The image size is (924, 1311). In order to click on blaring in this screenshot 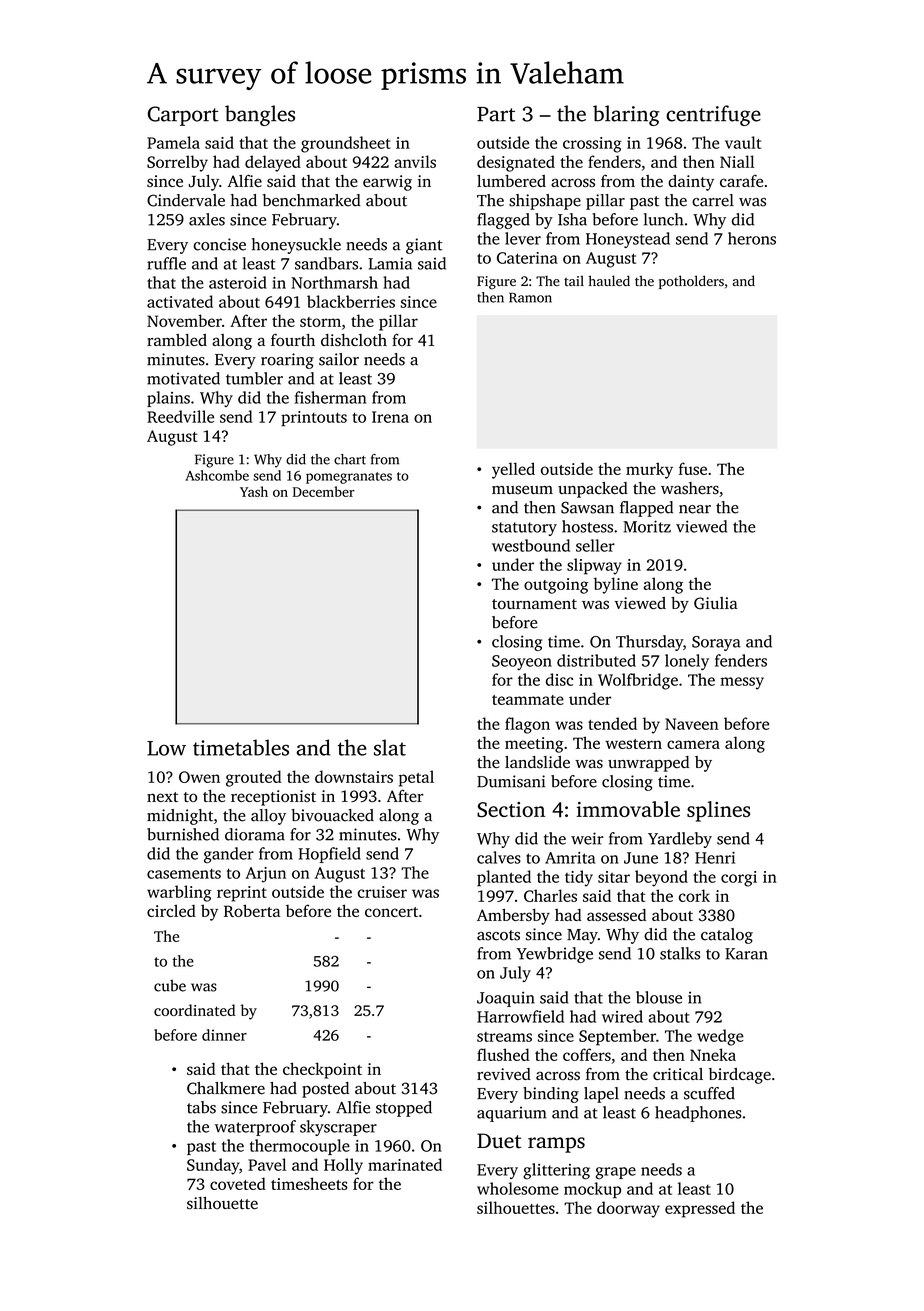, I will do `click(626, 115)`.
